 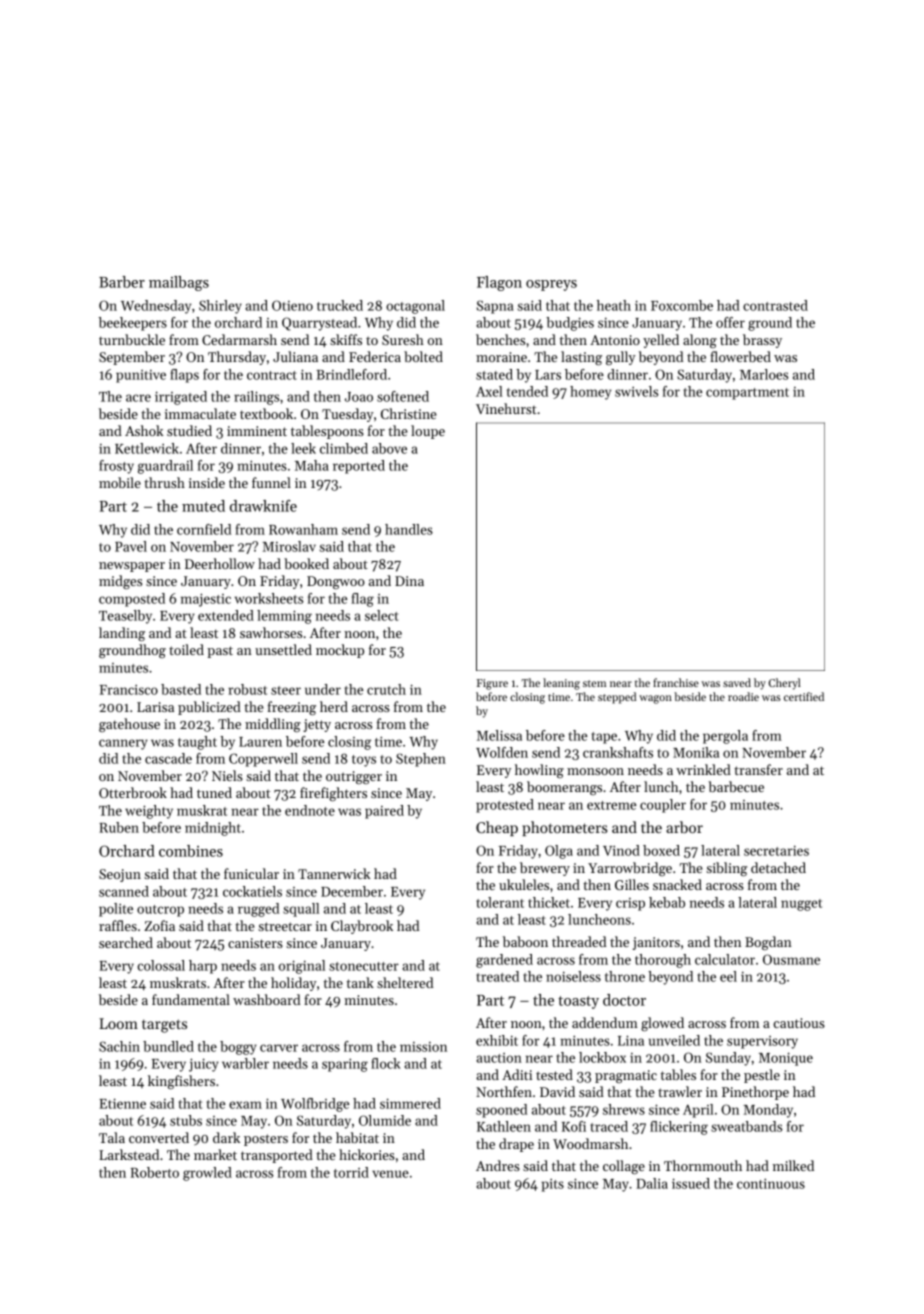 I want to click on softened, so click(x=403, y=396).
